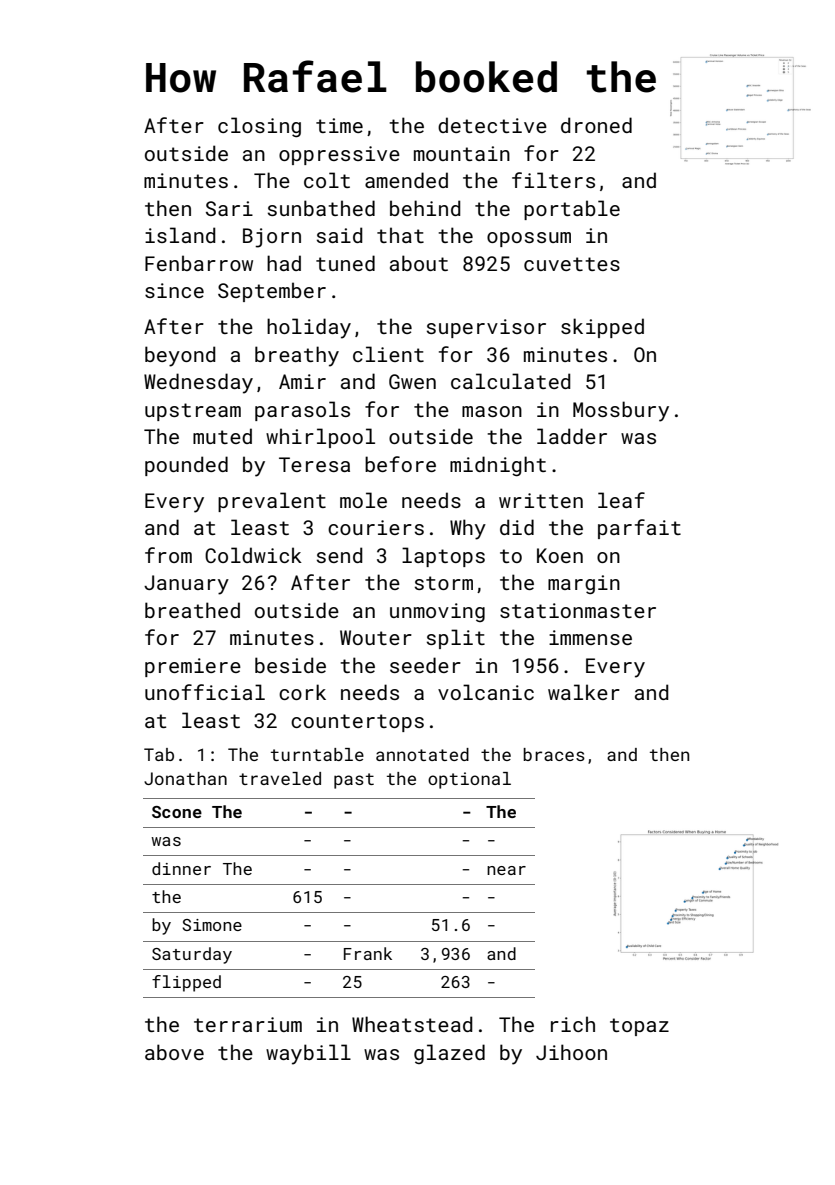 The width and height of the screenshot is (835, 1185). What do you see at coordinates (199, 263) in the screenshot?
I see `Fenbarrow` at bounding box center [199, 263].
